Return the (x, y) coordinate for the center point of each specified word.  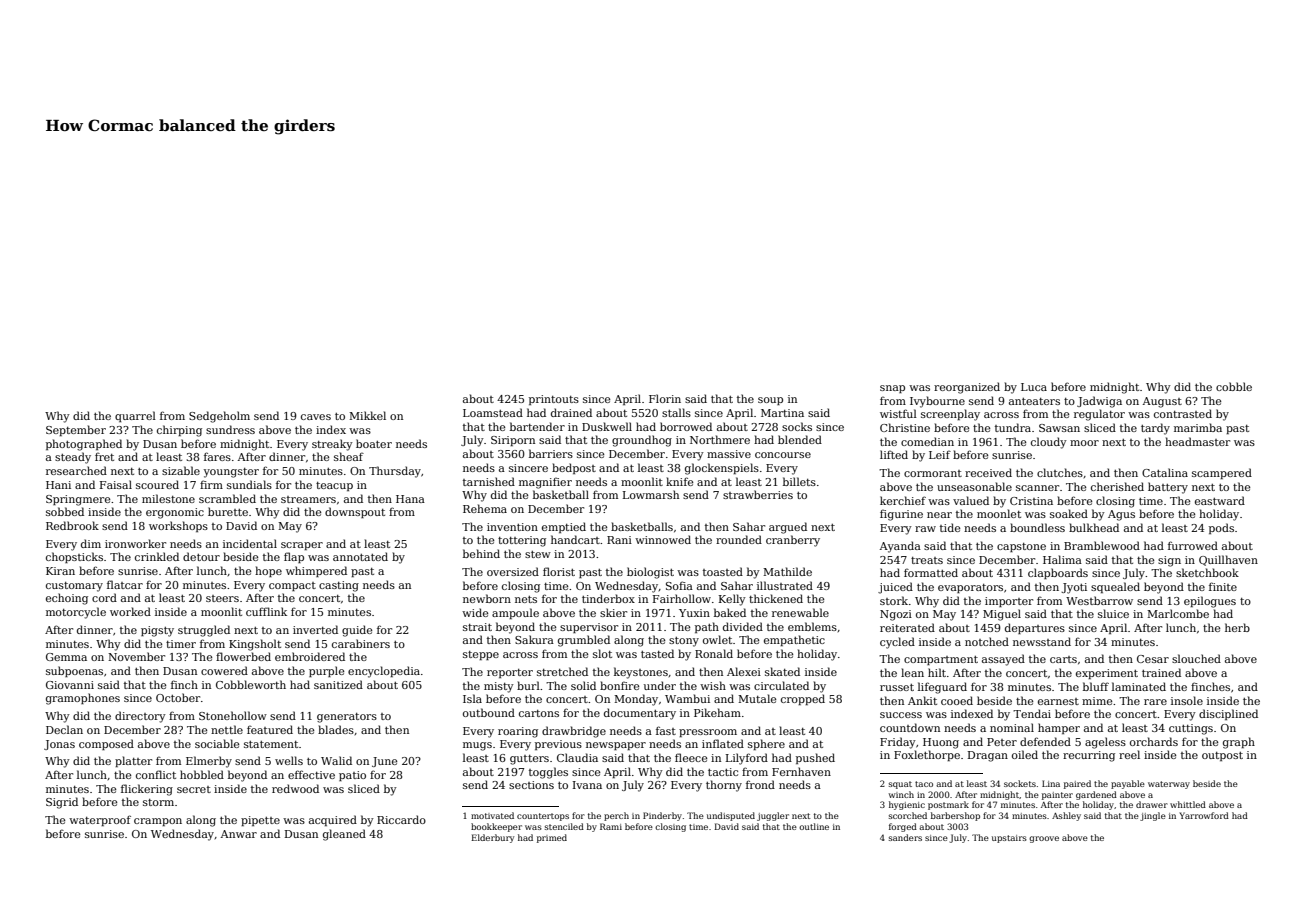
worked (130, 611)
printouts (554, 400)
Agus (1121, 515)
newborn (487, 598)
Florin (665, 398)
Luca (1034, 387)
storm (158, 802)
